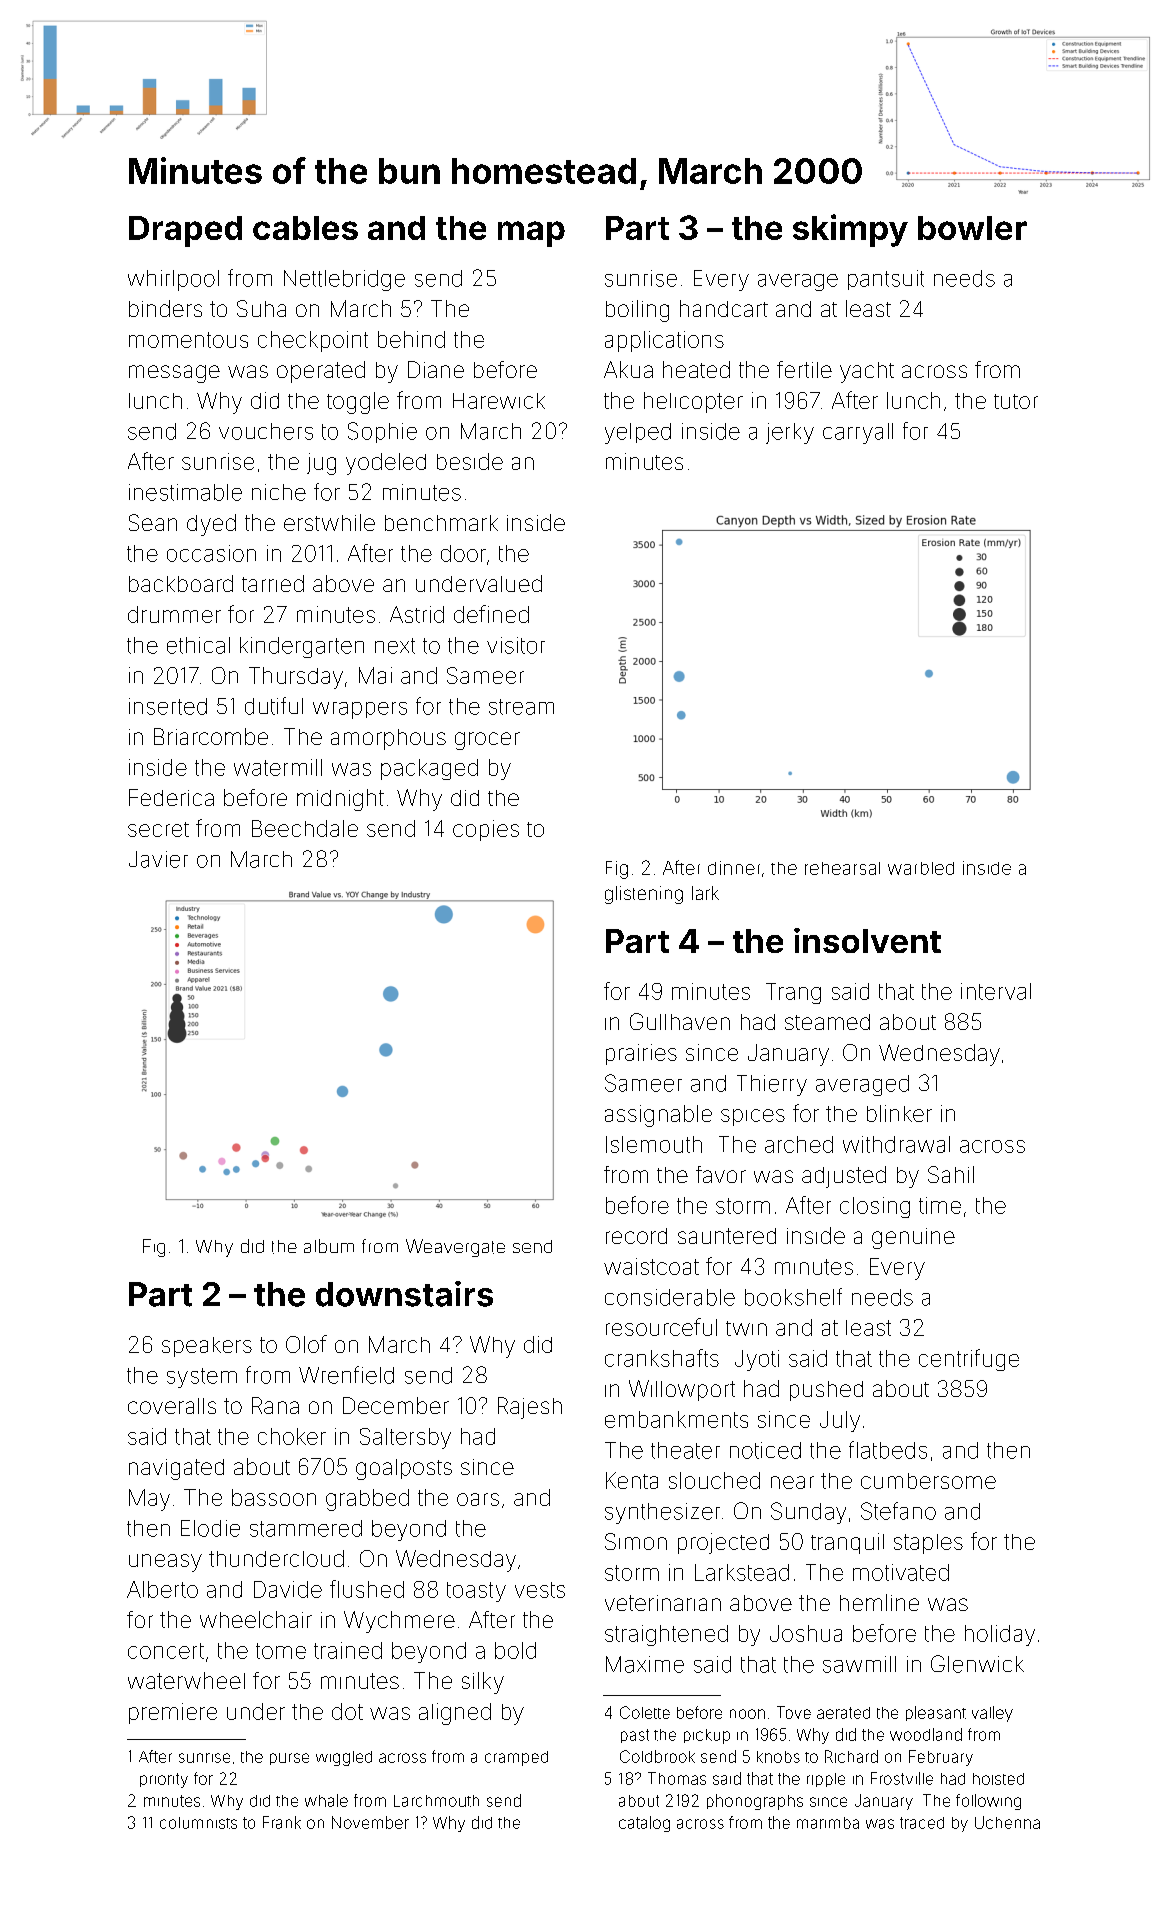 The image size is (1172, 1931). What do you see at coordinates (858, 433) in the screenshot?
I see `carryall` at bounding box center [858, 433].
